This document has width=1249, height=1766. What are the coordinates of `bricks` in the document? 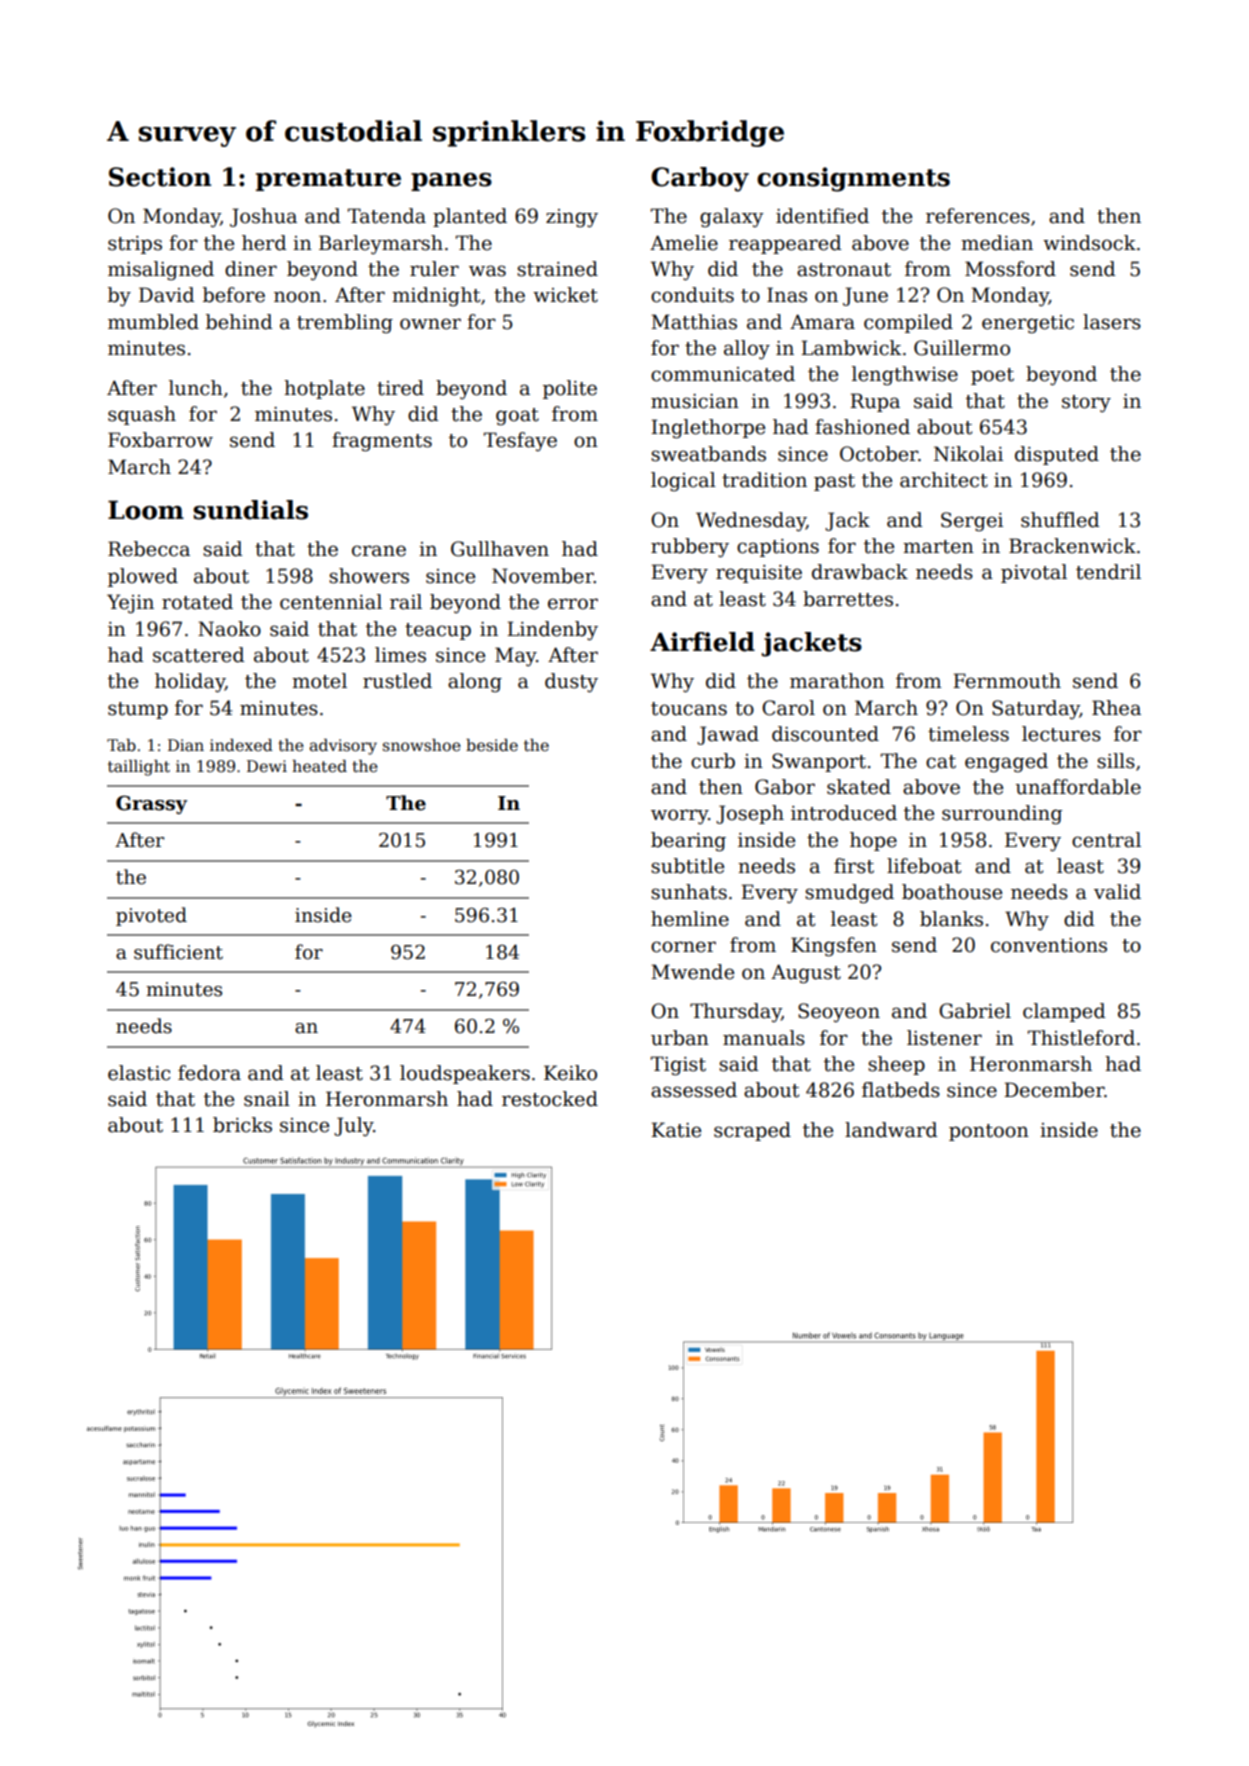 It's located at (242, 1125).
